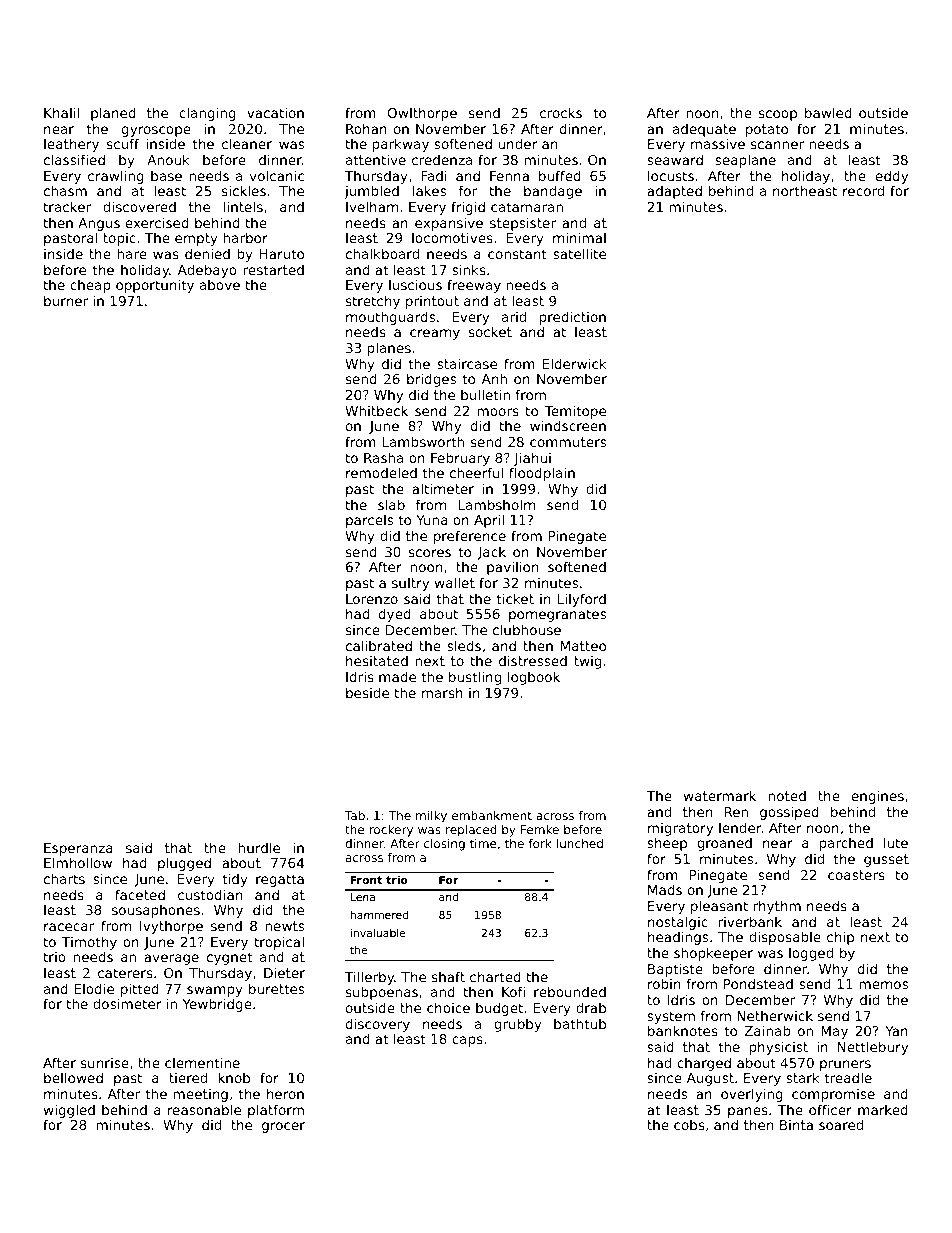 This document has width=952, height=1233. I want to click on record, so click(863, 190).
